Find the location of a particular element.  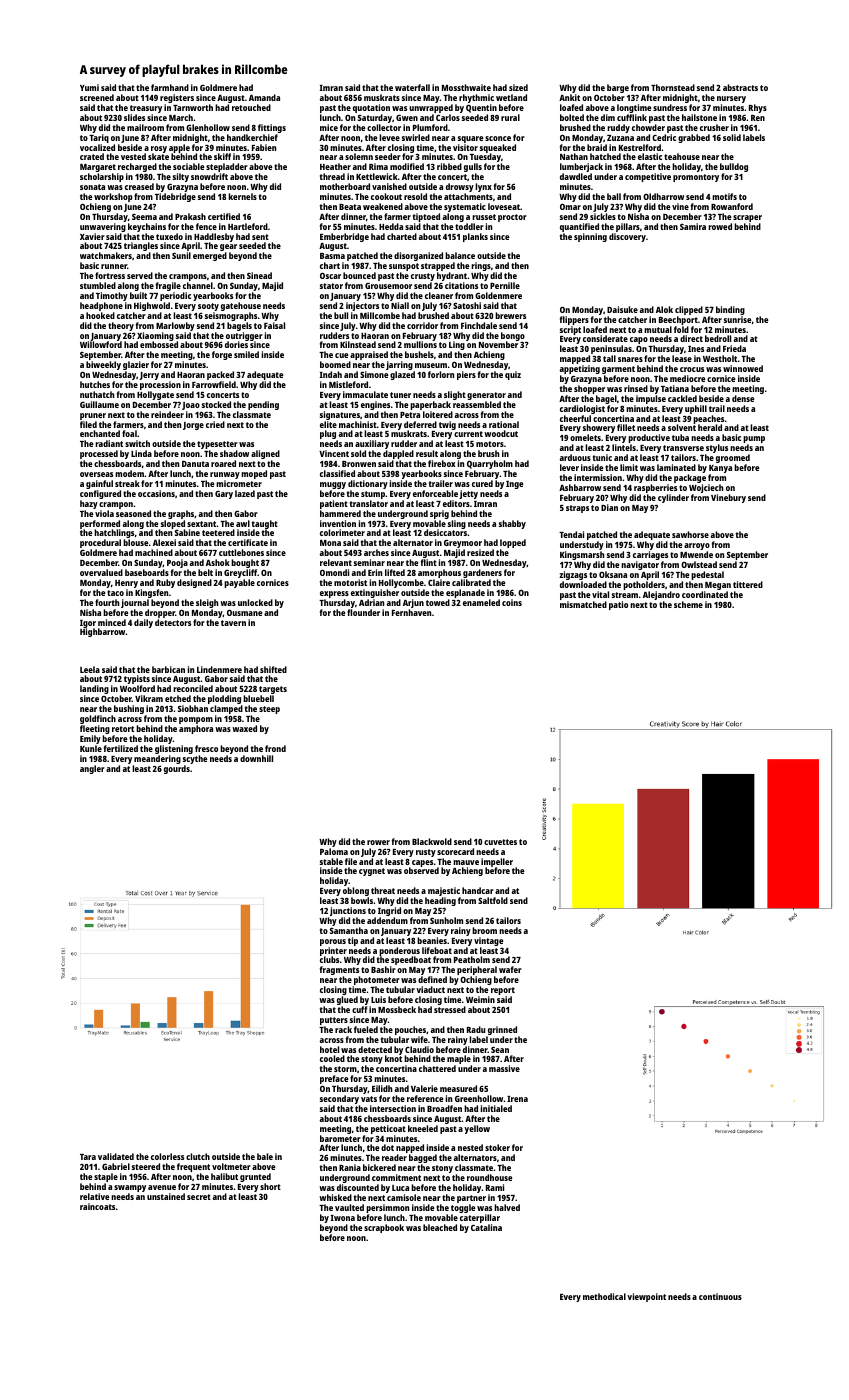

scheme is located at coordinates (688, 604).
